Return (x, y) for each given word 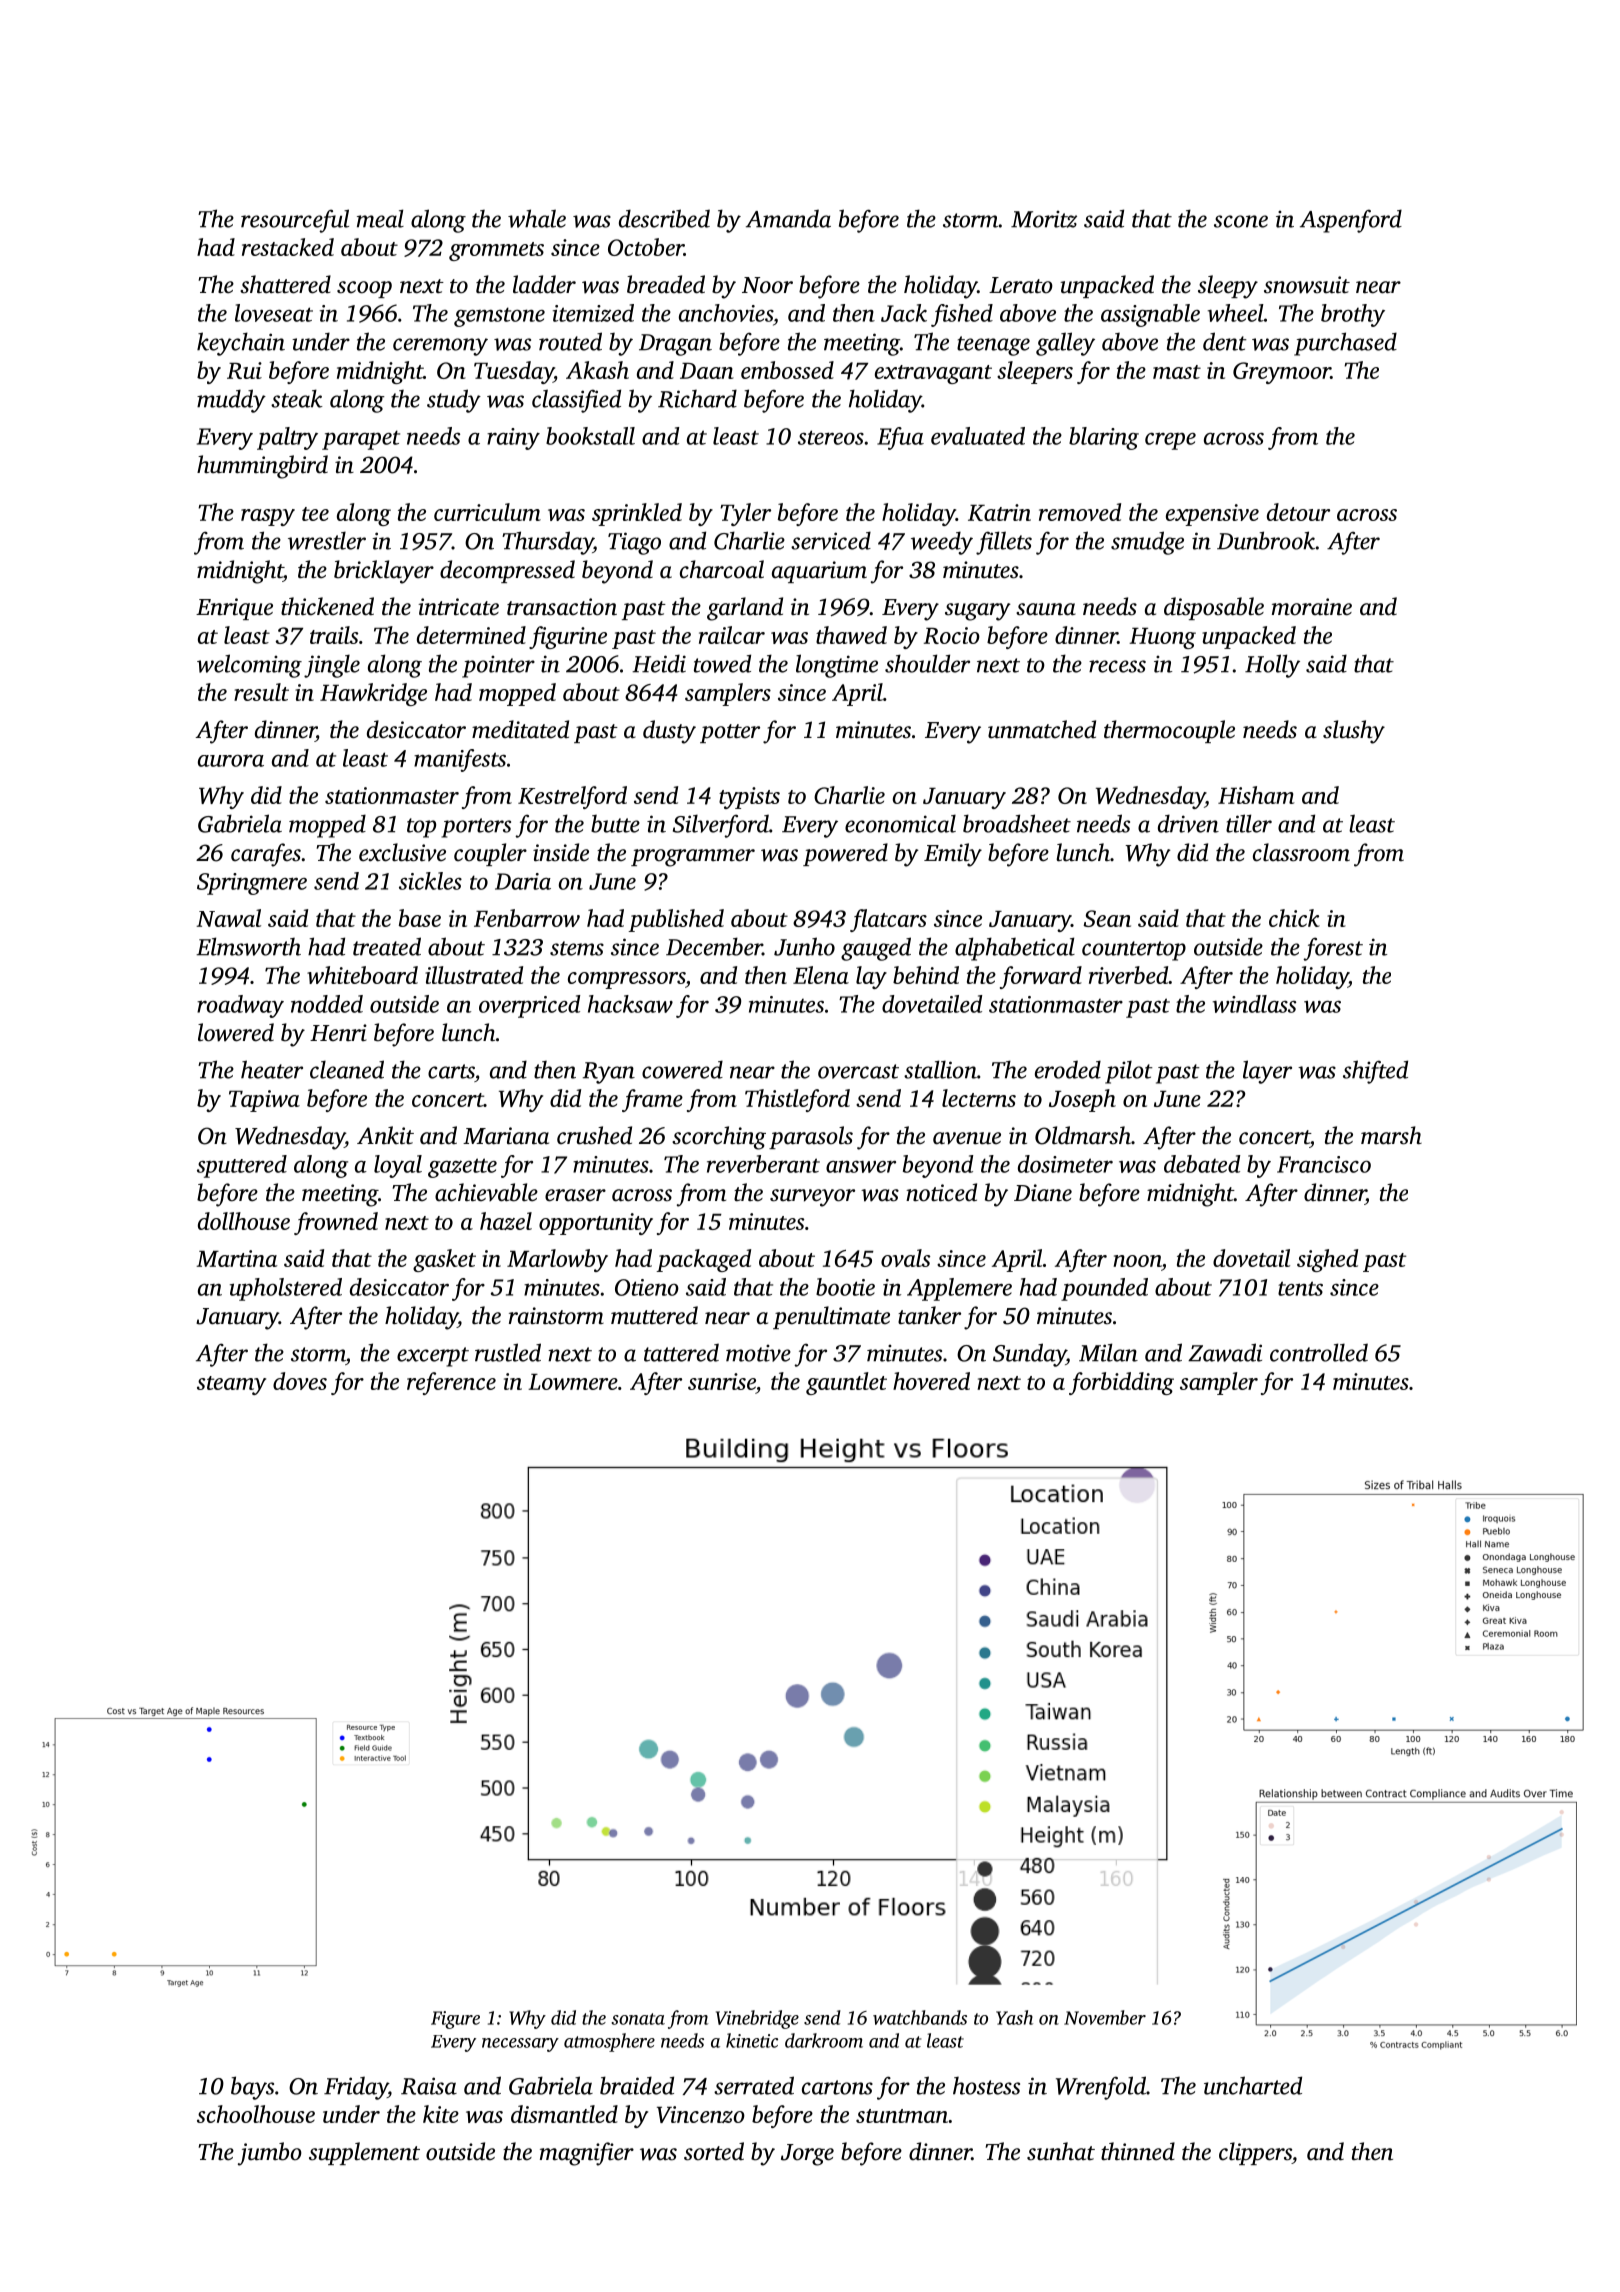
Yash (1014, 2017)
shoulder (927, 663)
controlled (1319, 1352)
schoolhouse (256, 2114)
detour (1298, 512)
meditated (520, 729)
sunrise (722, 1381)
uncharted (1253, 2085)
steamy (231, 1385)
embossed (787, 370)
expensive (1212, 515)
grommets (496, 251)
